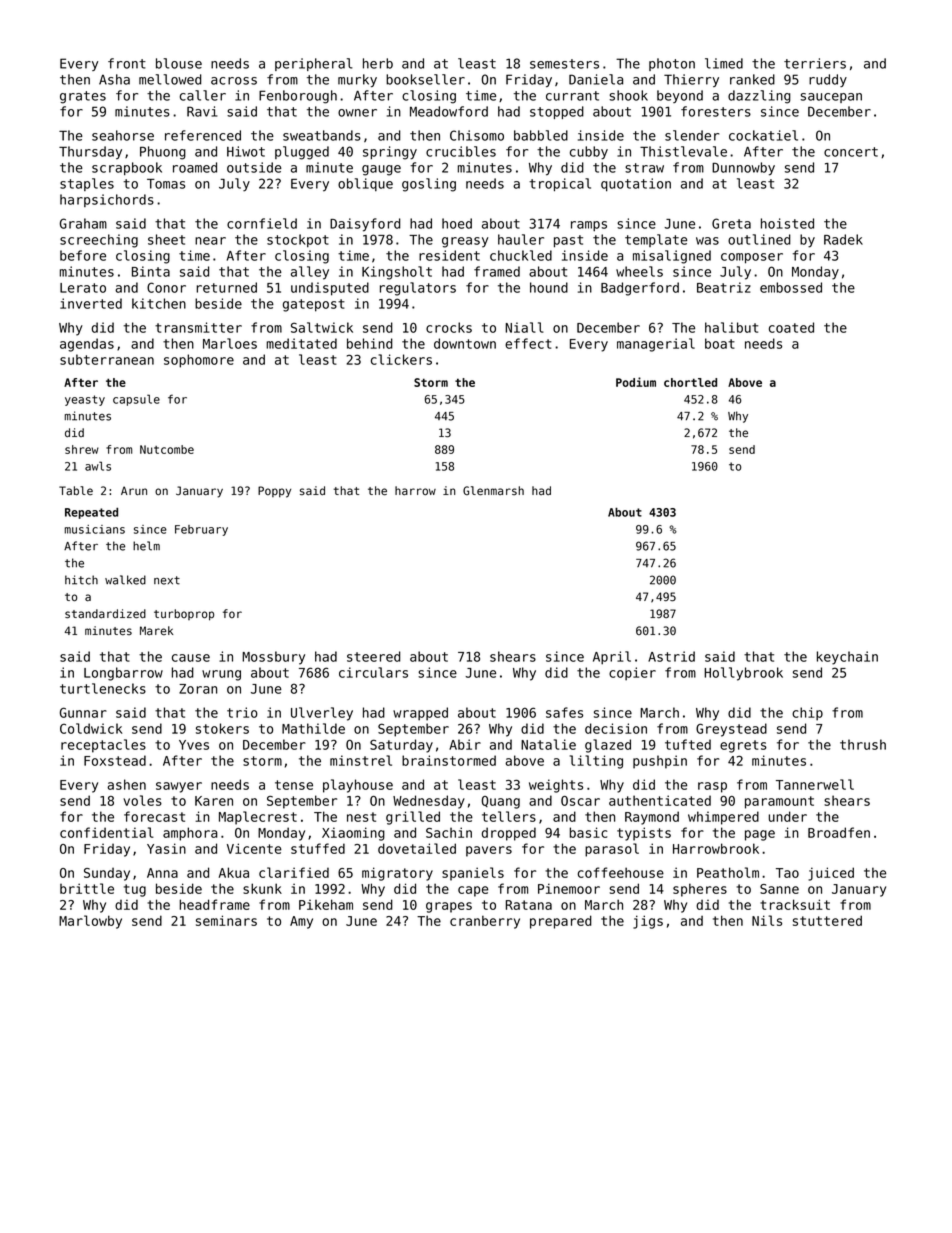 This document has width=952, height=1233. Describe the element at coordinates (493, 491) in the document. I see `Glenmarsh` at that location.
